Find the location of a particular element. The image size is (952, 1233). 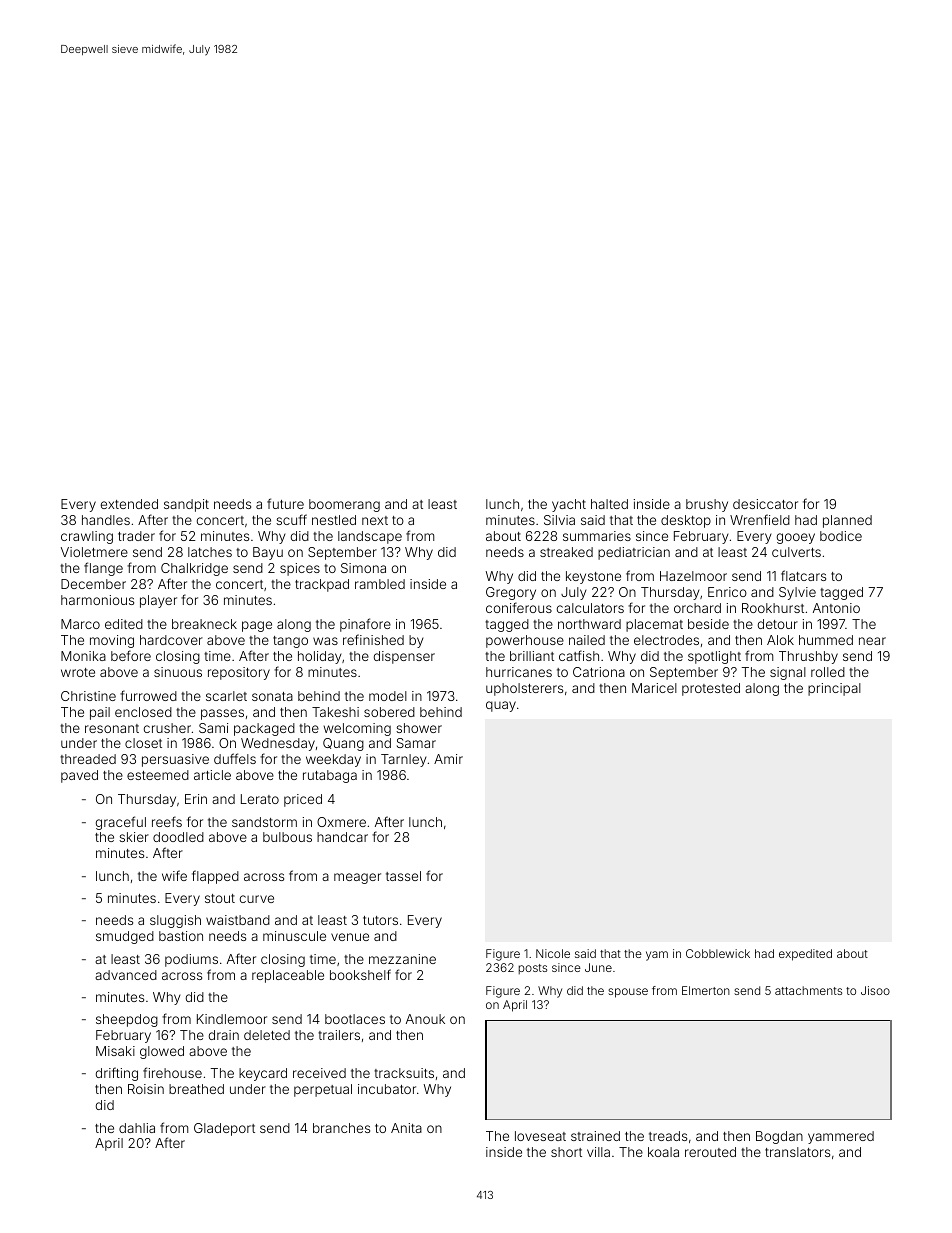

dahlia is located at coordinates (137, 1128).
